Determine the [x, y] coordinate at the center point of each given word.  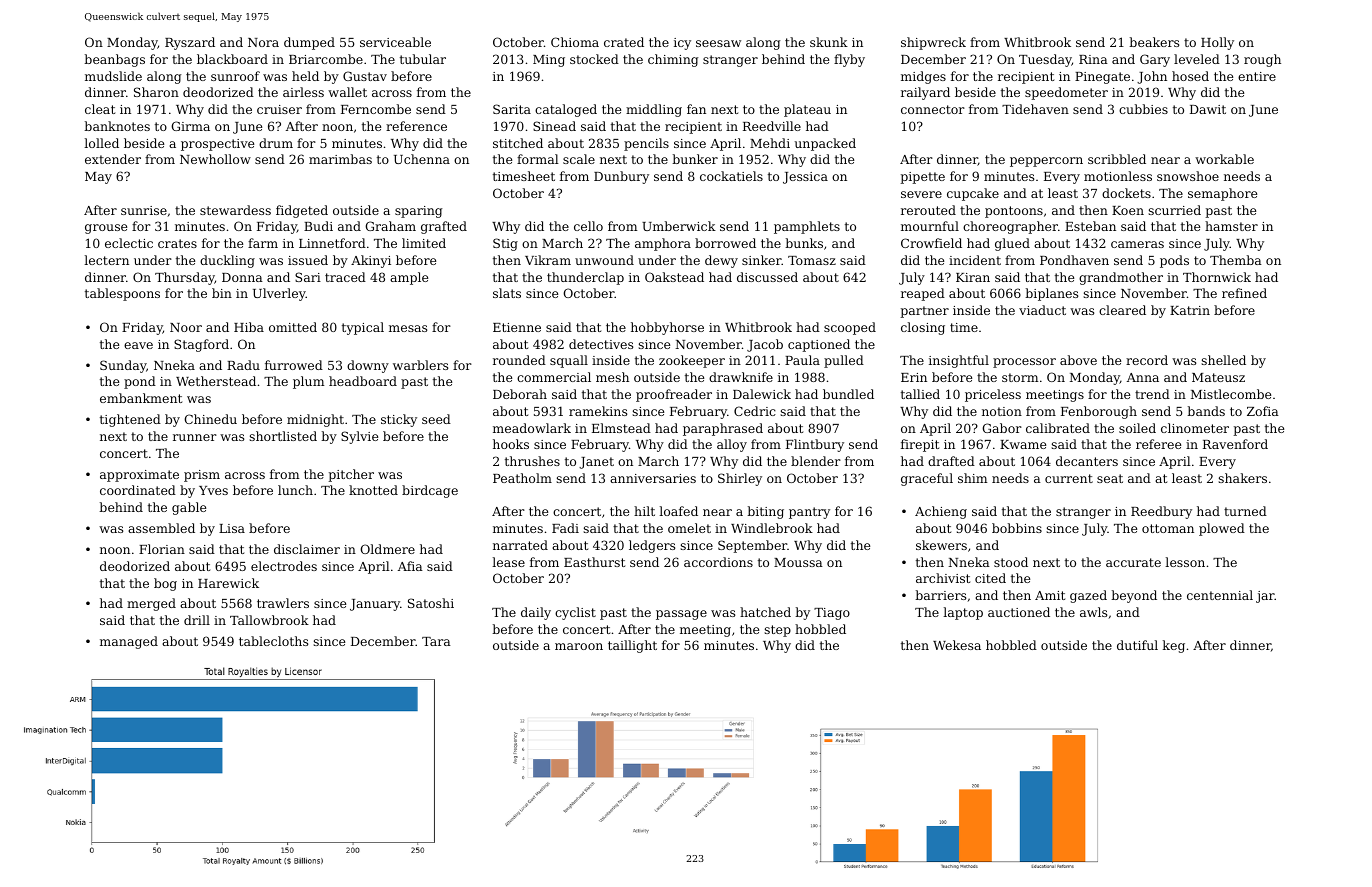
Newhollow [215, 159]
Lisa [232, 528]
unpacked [825, 144]
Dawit [1208, 109]
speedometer [1066, 93]
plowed [1222, 529]
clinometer [1195, 428]
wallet [347, 92]
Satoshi [431, 603]
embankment [141, 398]
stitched [518, 143]
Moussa [798, 562]
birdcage [430, 491]
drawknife [741, 377]
